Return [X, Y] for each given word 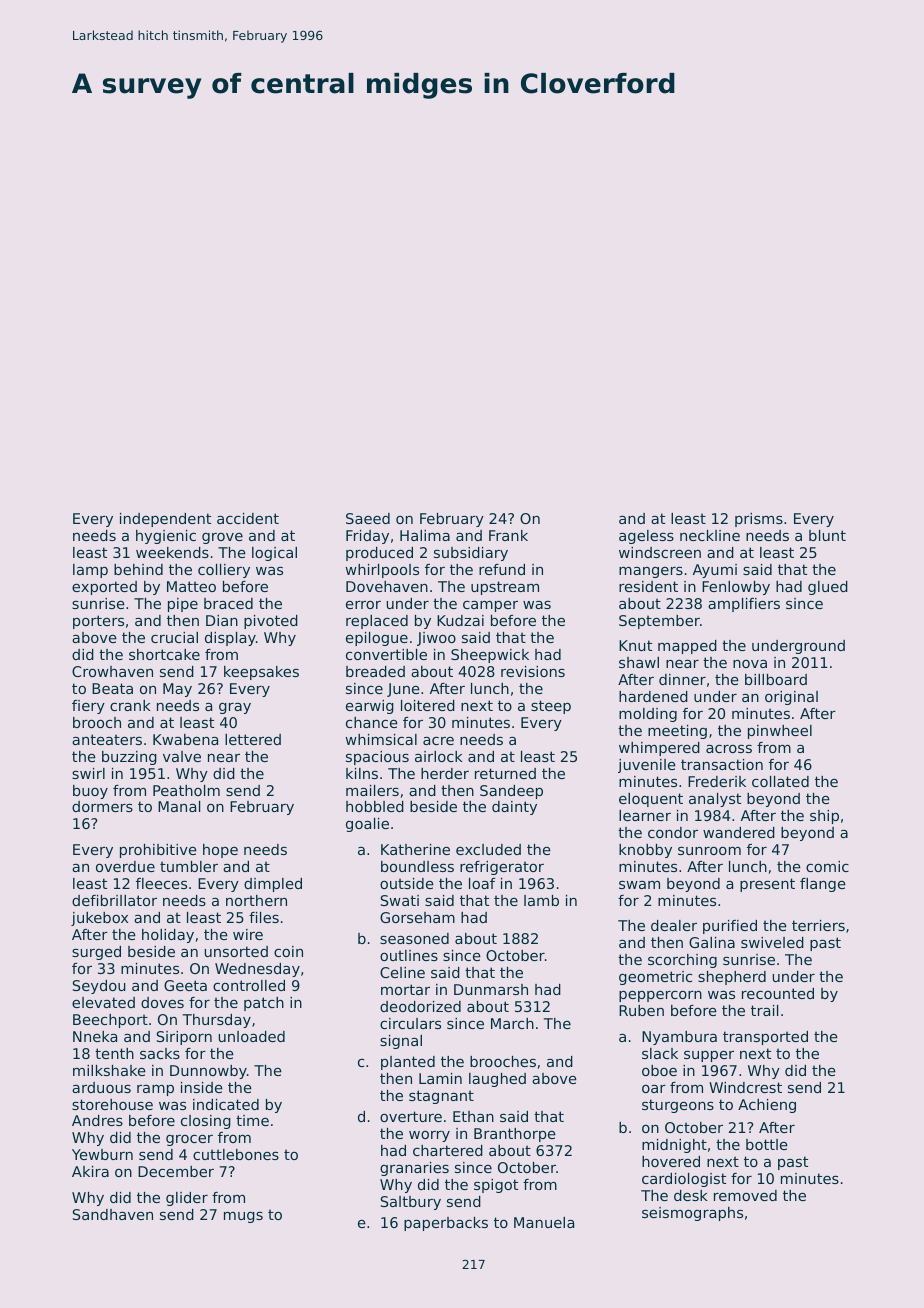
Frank [508, 535]
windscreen [660, 552]
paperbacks [446, 1224]
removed [745, 1195]
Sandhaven [113, 1214]
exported [104, 588]
